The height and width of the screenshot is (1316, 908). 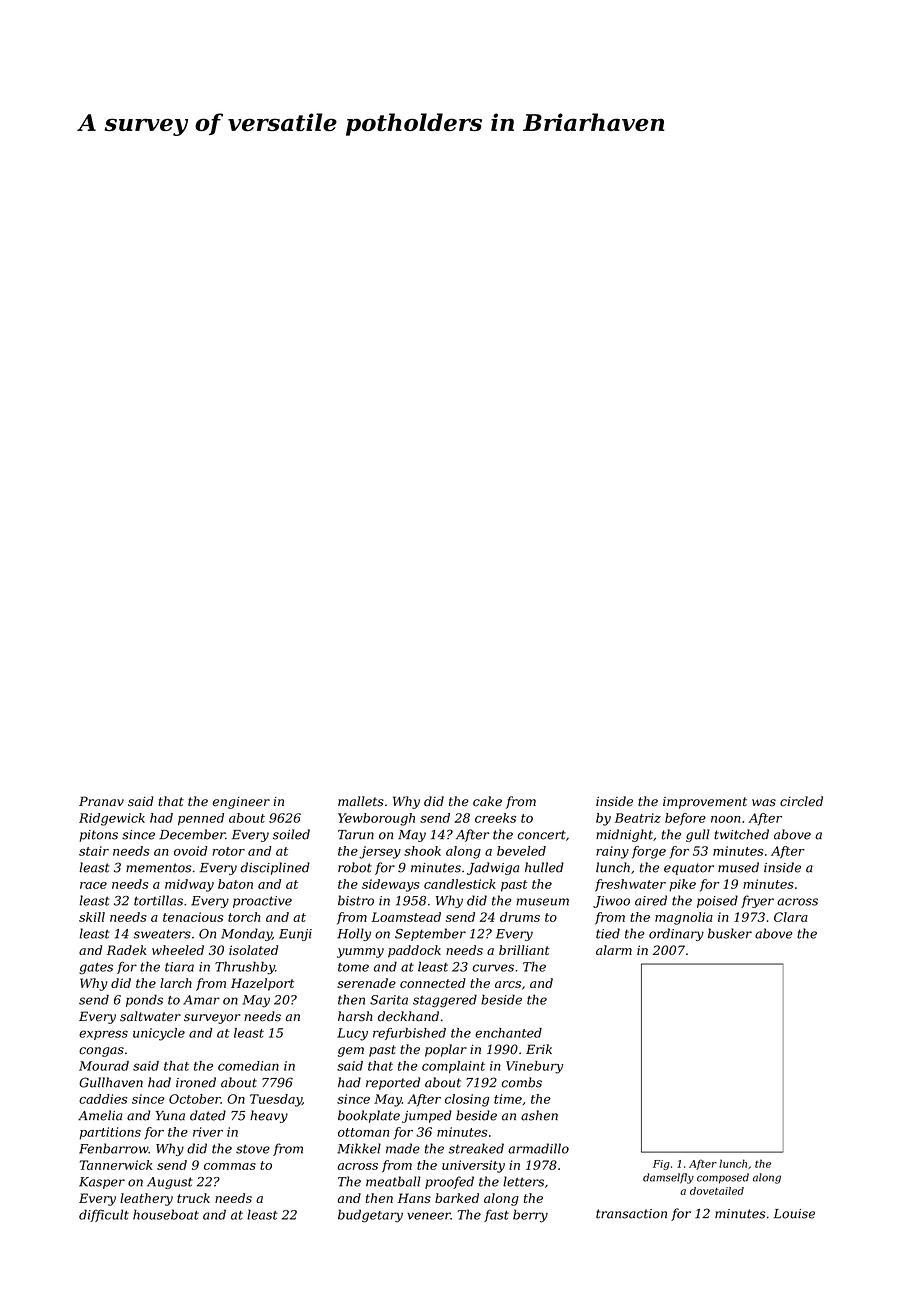 I want to click on circled, so click(x=801, y=801).
